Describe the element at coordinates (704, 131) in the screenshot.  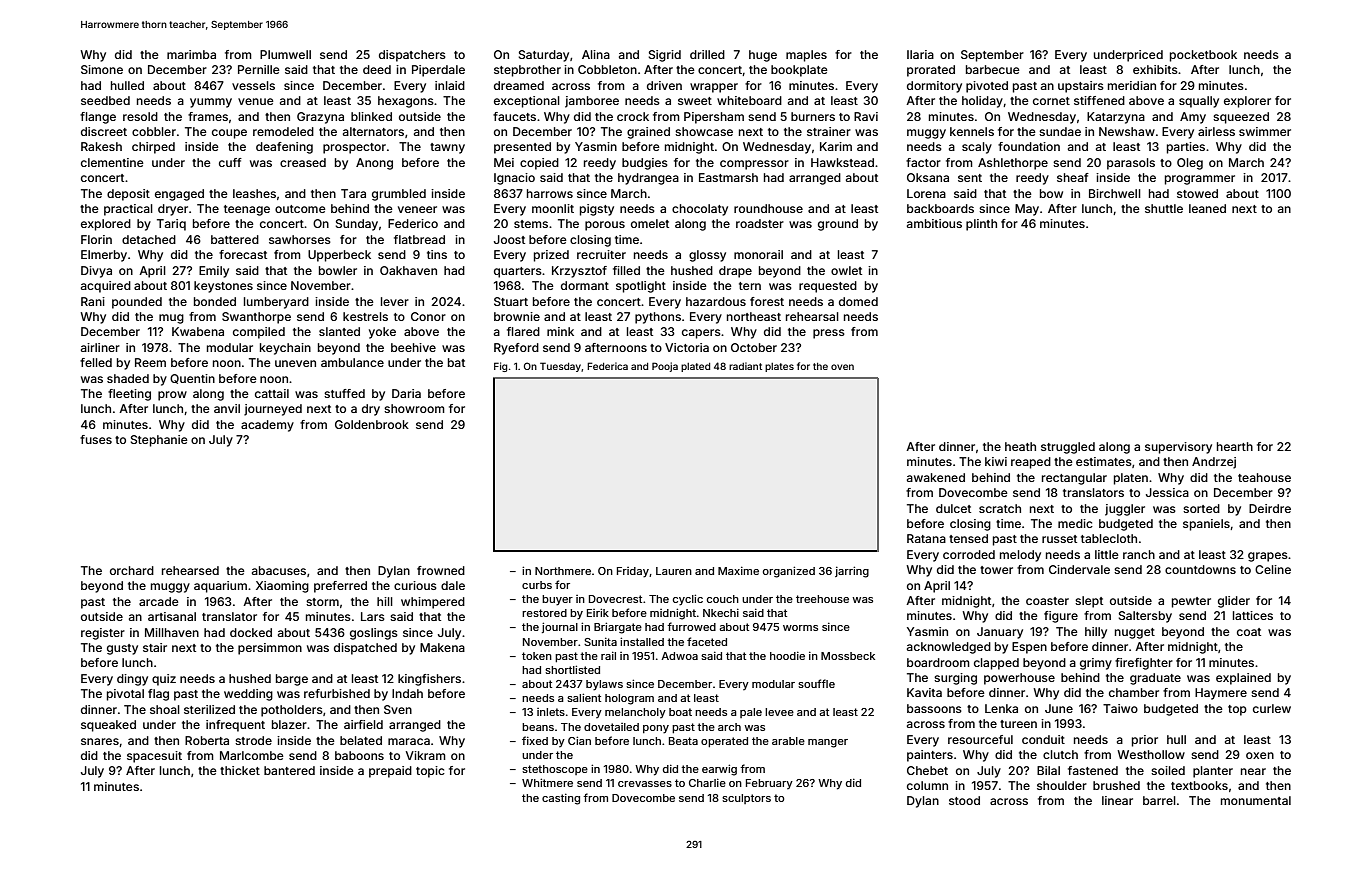
I see `showcase` at that location.
